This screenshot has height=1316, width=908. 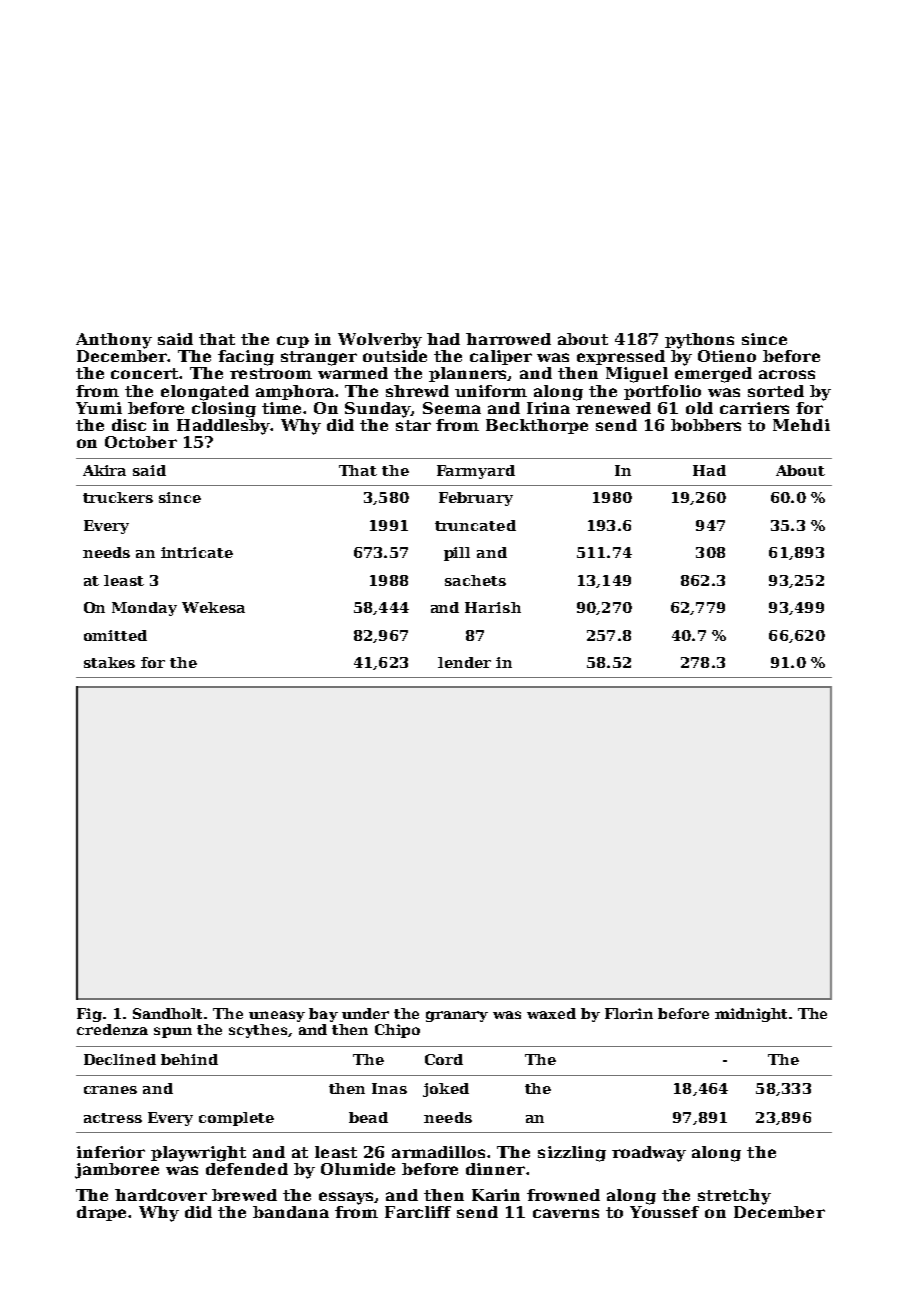 What do you see at coordinates (629, 1013) in the screenshot?
I see `Florin` at bounding box center [629, 1013].
